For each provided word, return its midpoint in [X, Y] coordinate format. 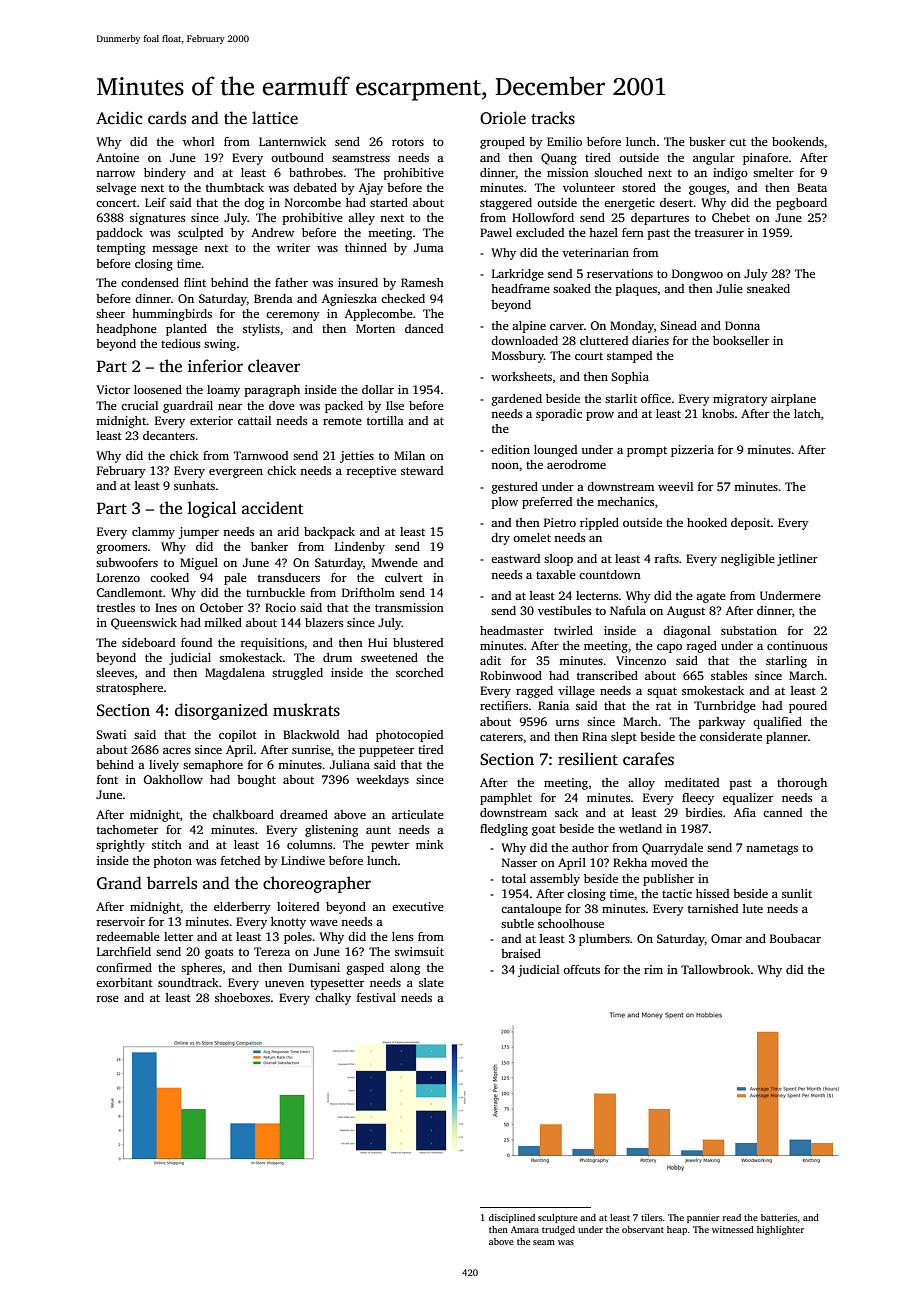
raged [701, 647]
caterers [501, 737]
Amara [525, 1229]
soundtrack [188, 982]
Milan [409, 455]
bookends [798, 141]
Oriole [503, 118]
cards [167, 118]
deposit [751, 524]
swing [220, 345]
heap [677, 1230]
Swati [111, 734]
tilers [652, 1217]
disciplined [512, 1218]
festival [376, 997]
